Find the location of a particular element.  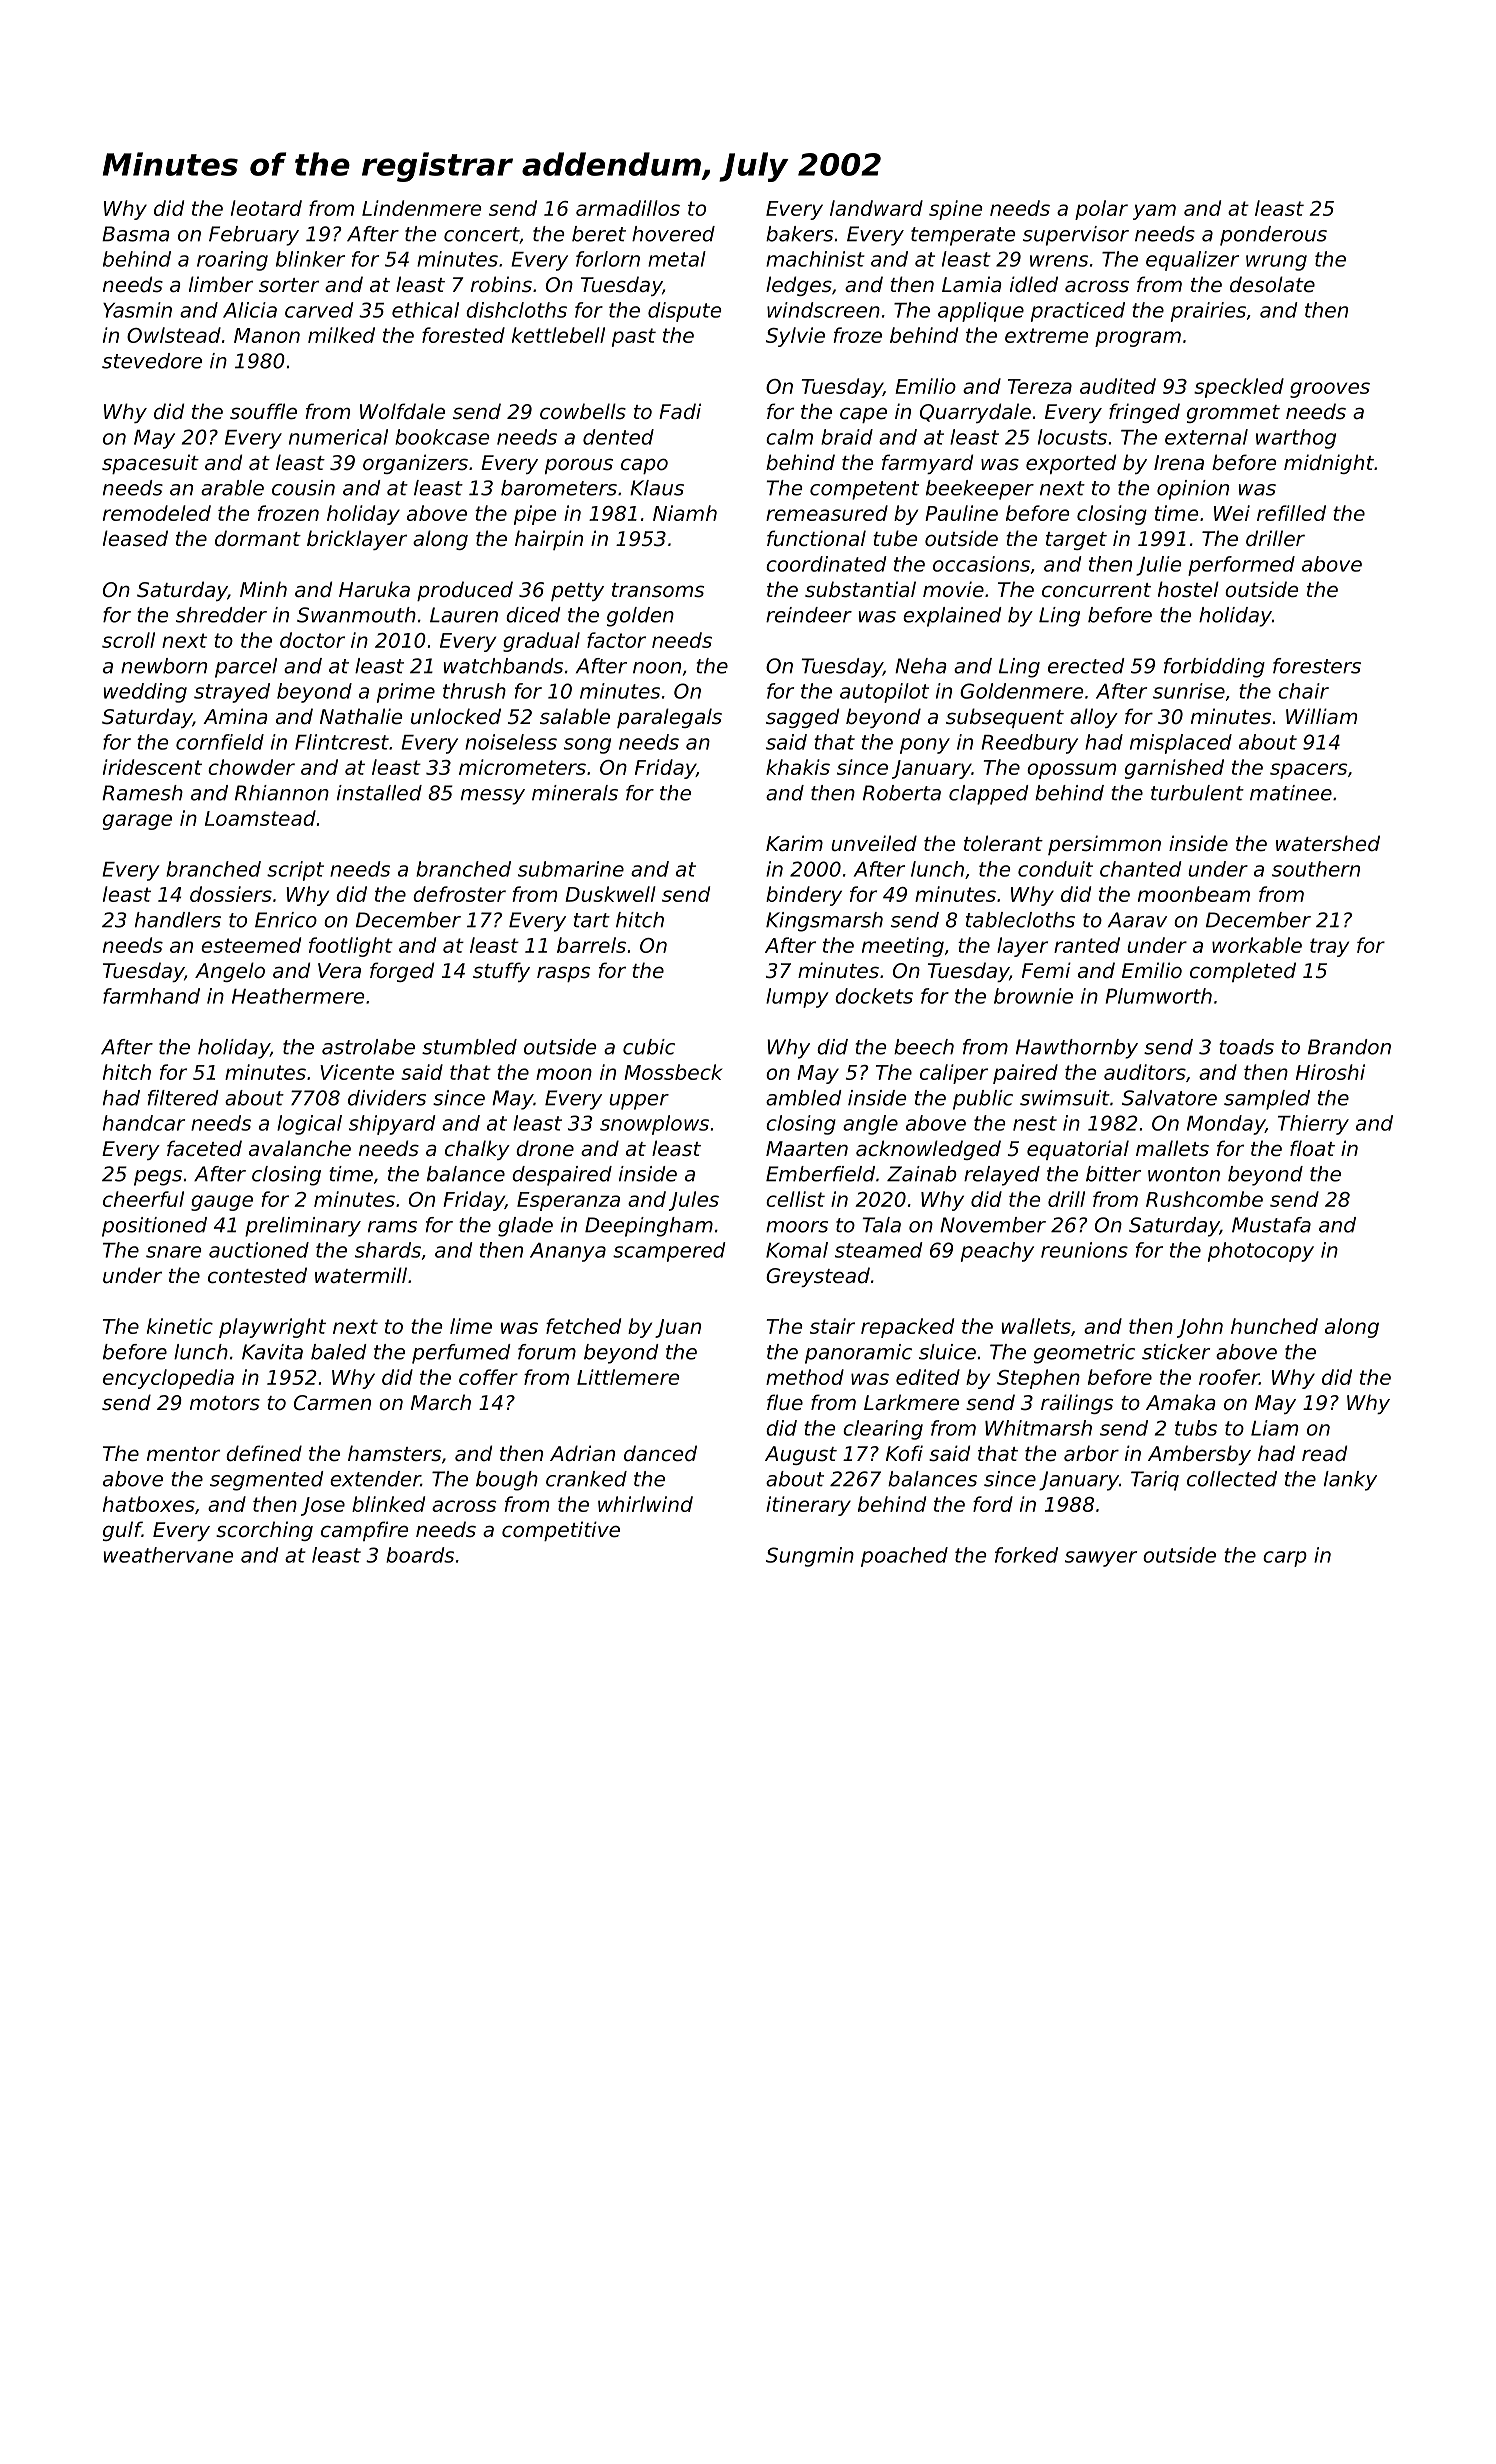

opinion is located at coordinates (1193, 490).
